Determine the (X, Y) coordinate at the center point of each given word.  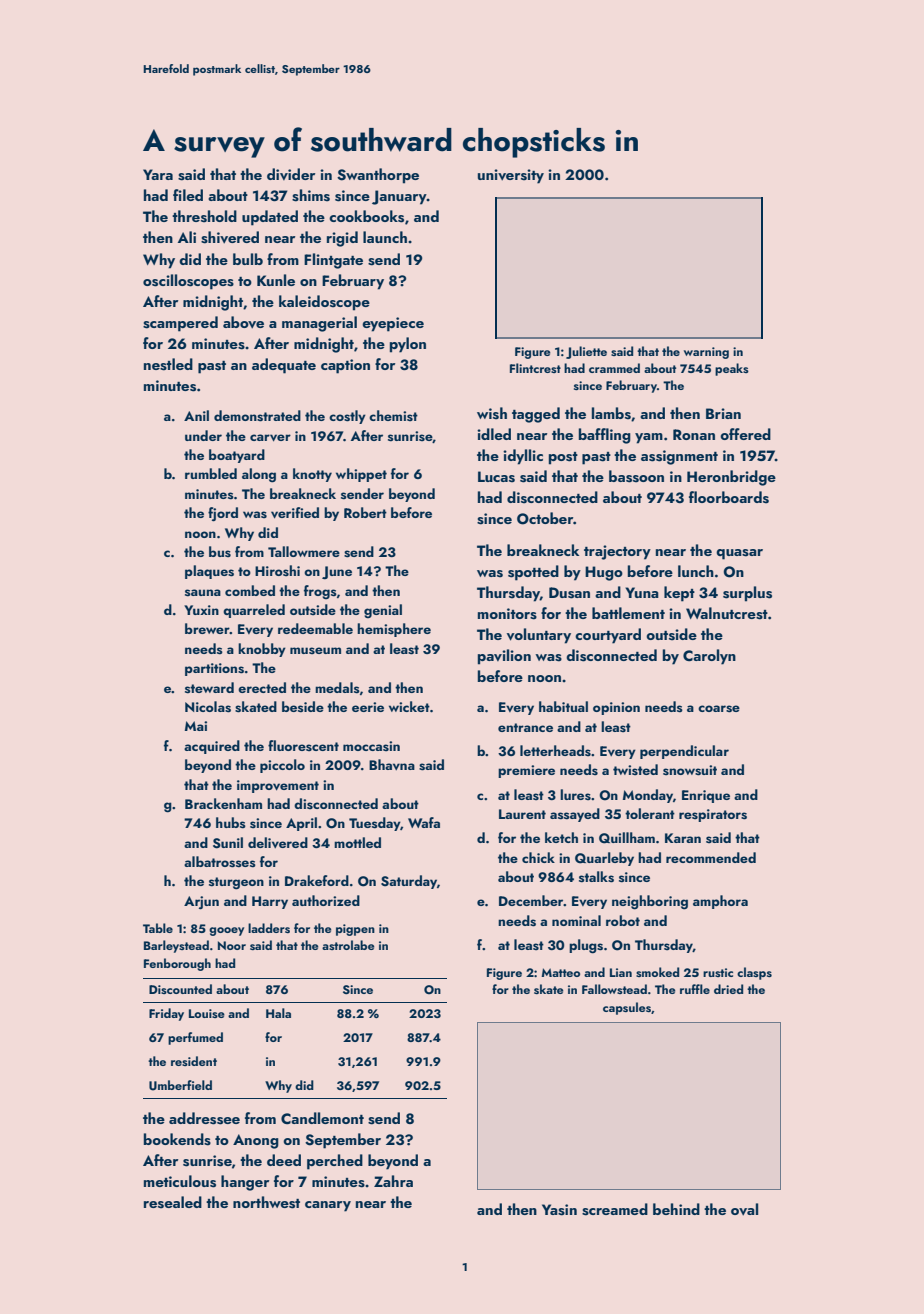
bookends (177, 1139)
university (511, 176)
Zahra (393, 1181)
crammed (614, 368)
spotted (533, 573)
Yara (158, 174)
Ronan (694, 434)
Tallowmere (304, 551)
